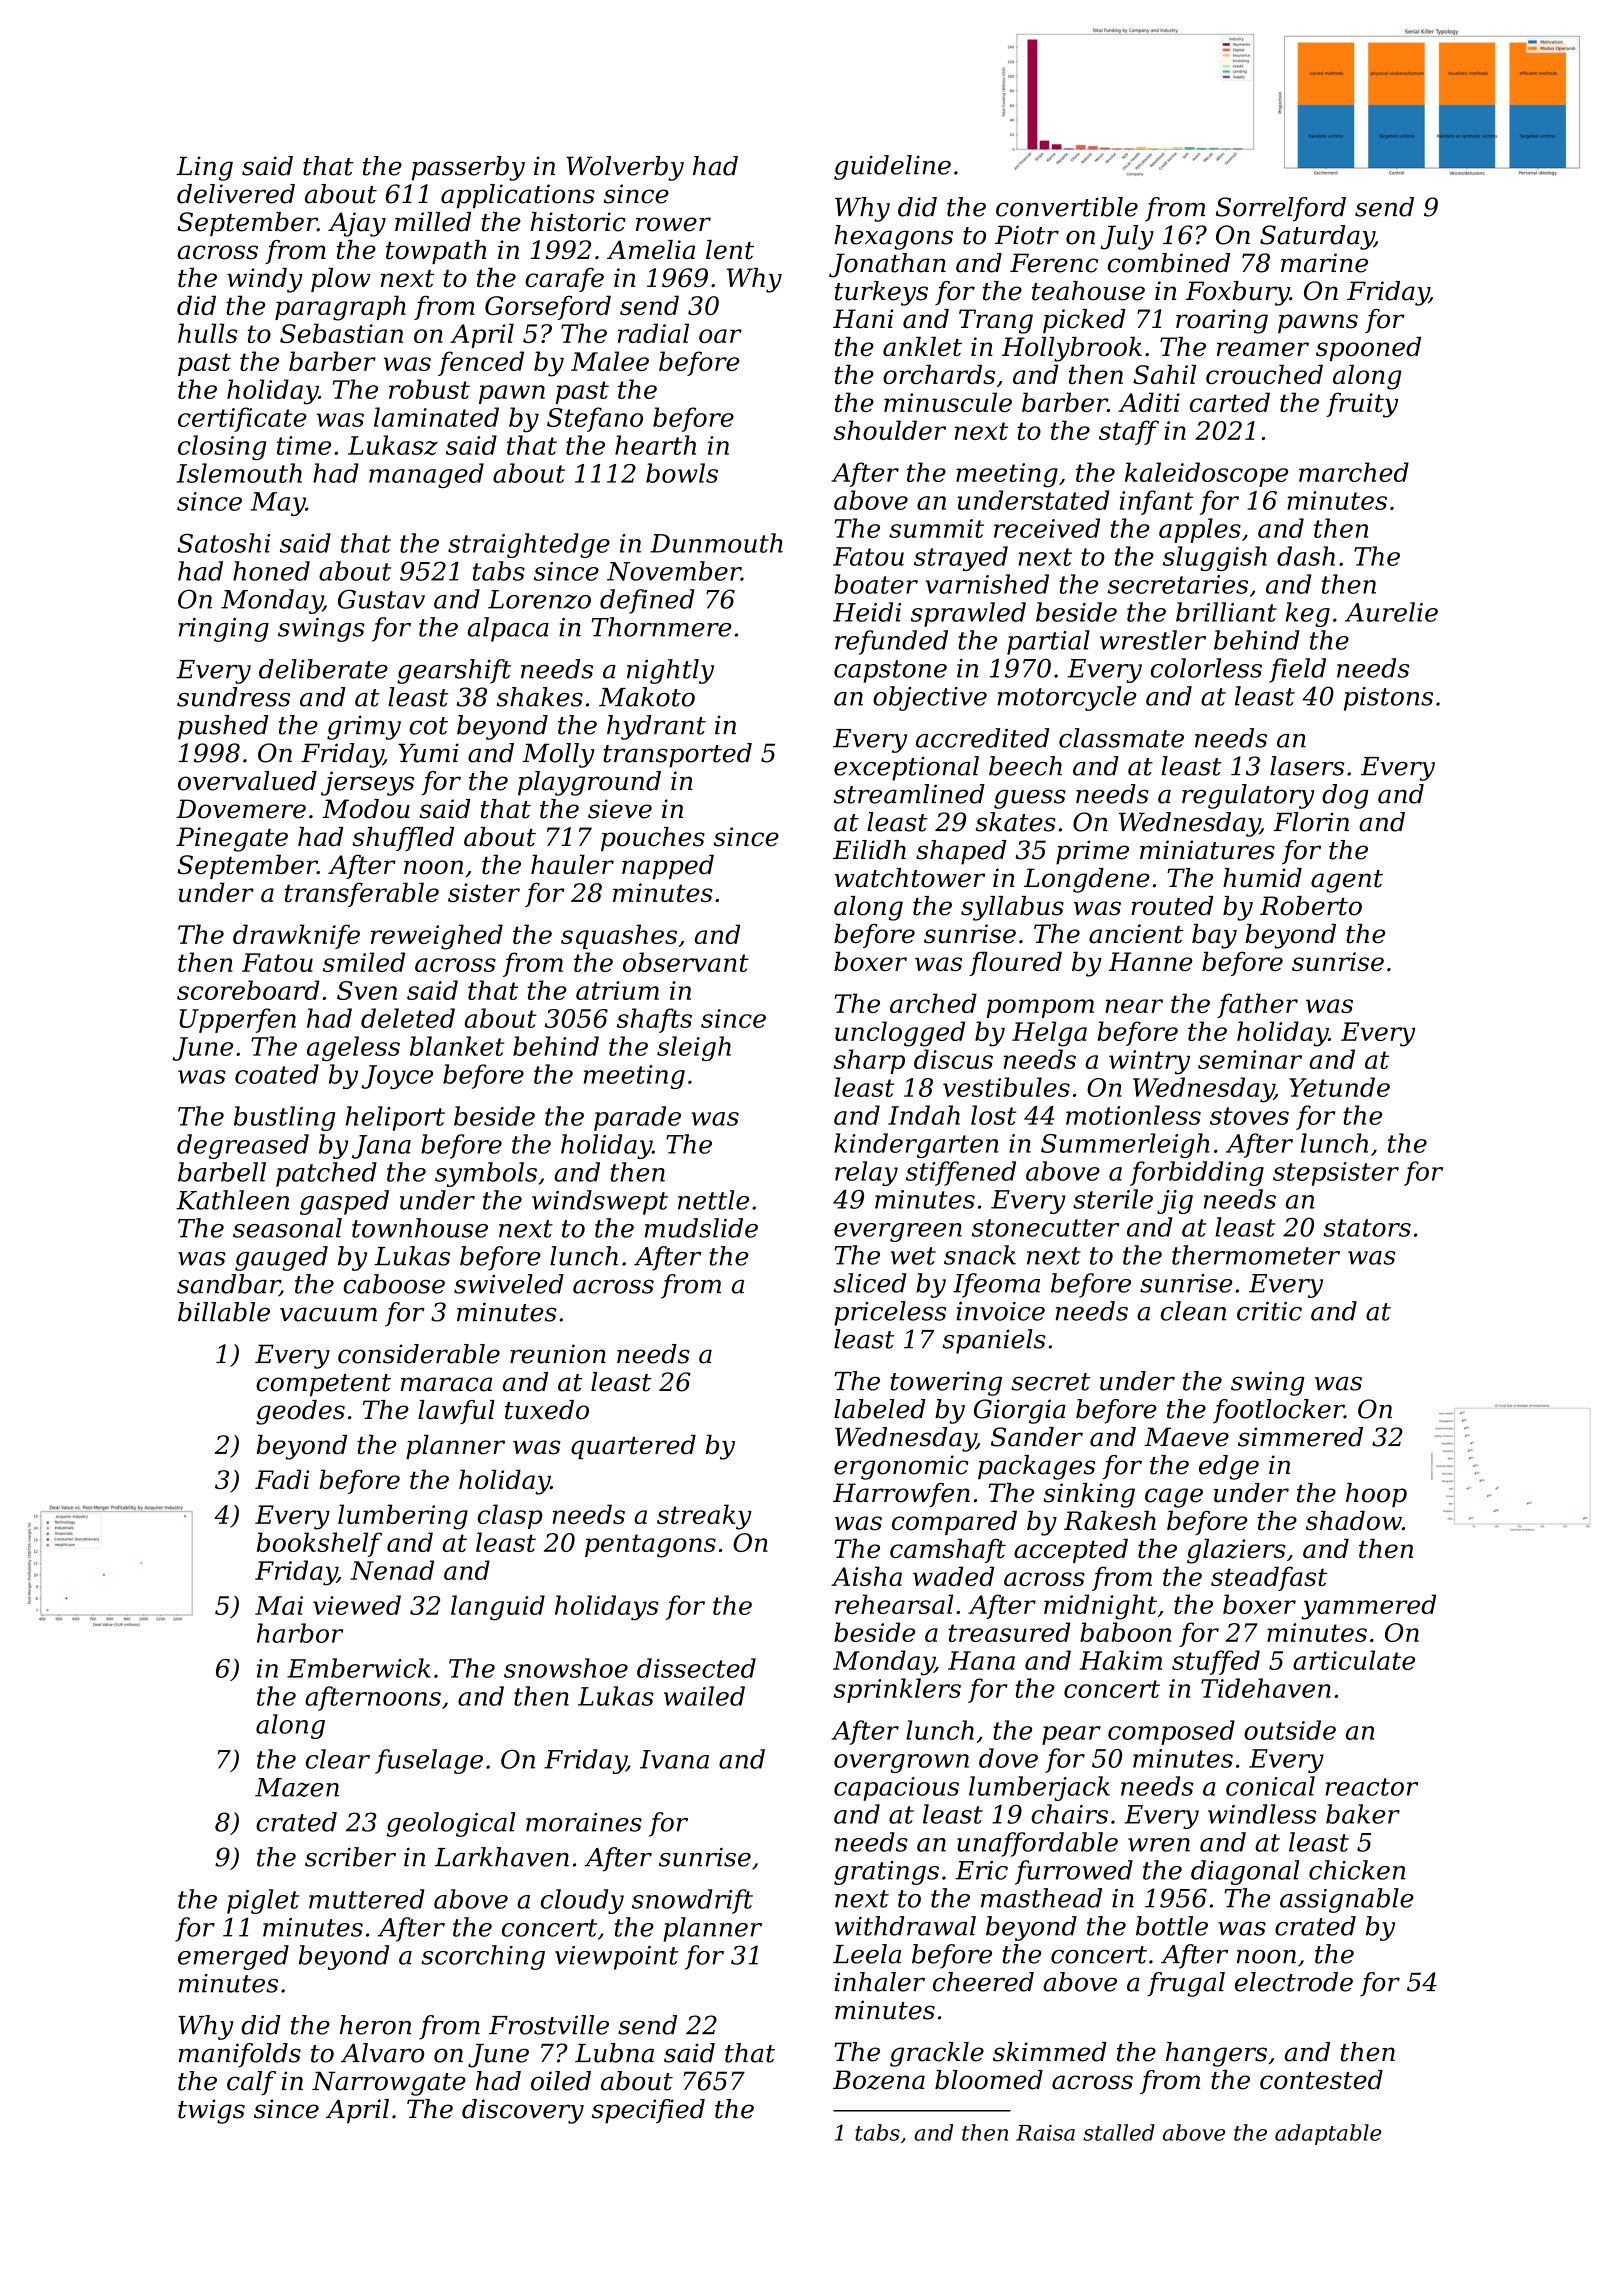 The image size is (1620, 2292). Describe the element at coordinates (704, 1517) in the document. I see `streaky` at that location.
